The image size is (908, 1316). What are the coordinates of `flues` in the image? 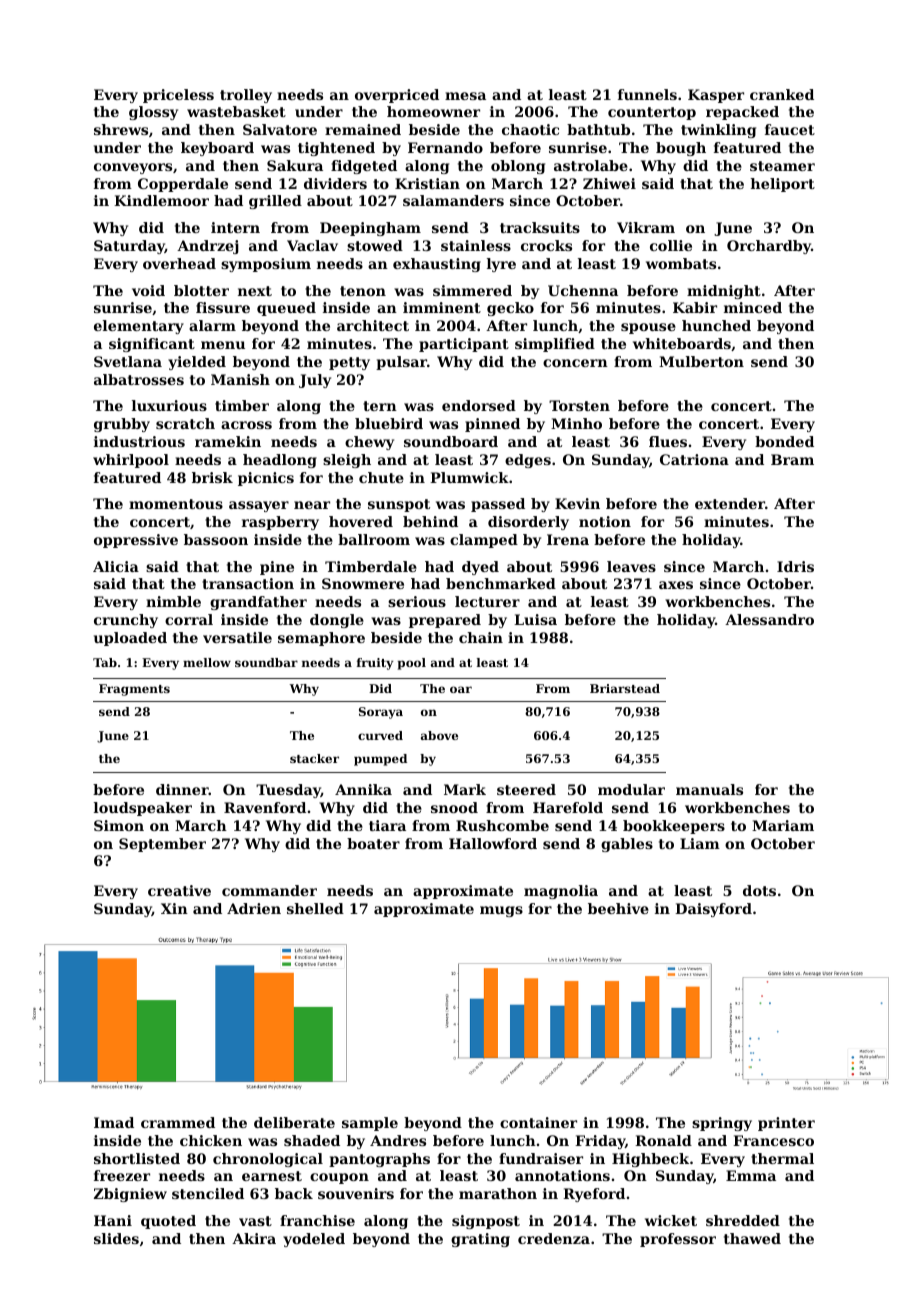 It's located at (668, 441).
